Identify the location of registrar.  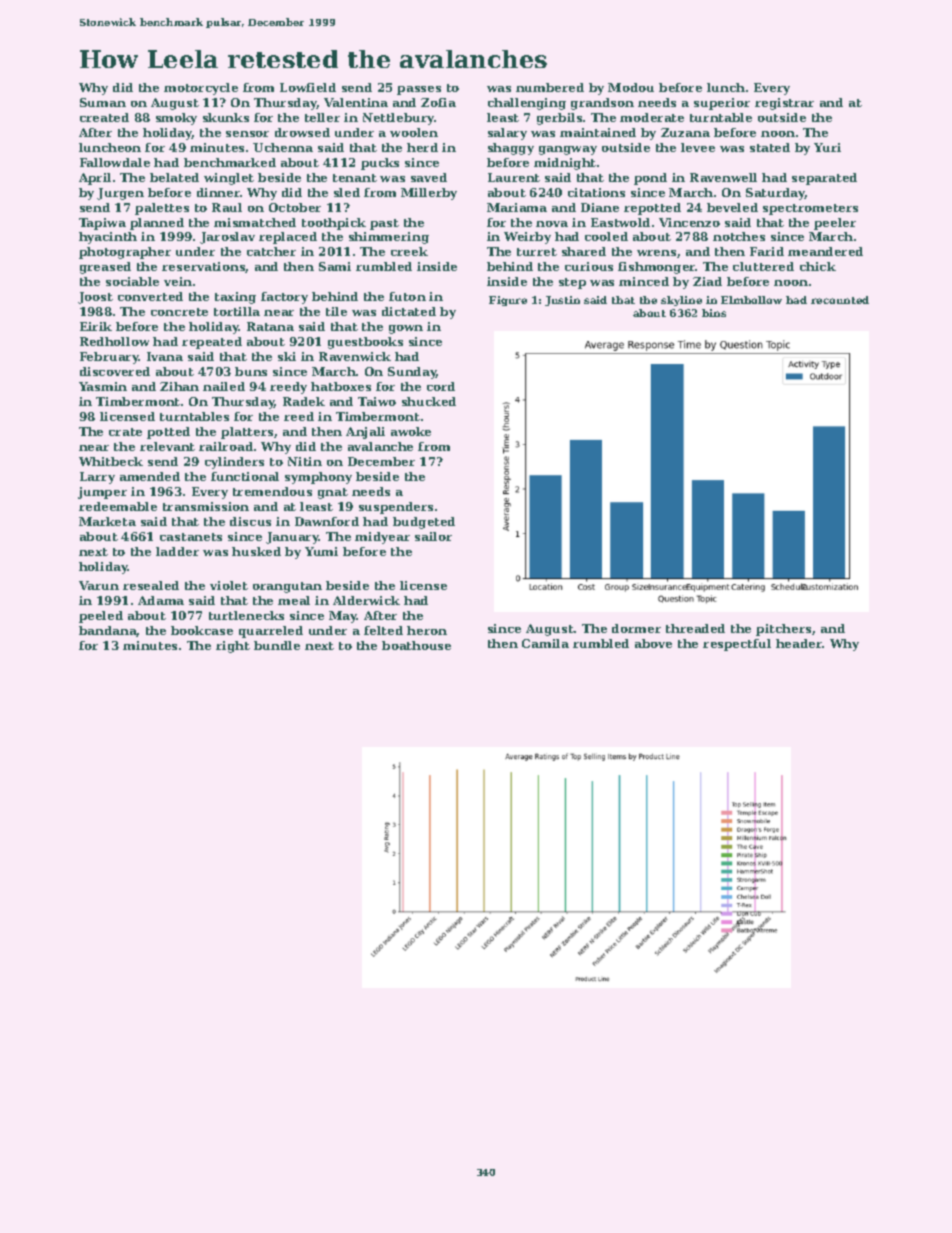
(784, 104).
